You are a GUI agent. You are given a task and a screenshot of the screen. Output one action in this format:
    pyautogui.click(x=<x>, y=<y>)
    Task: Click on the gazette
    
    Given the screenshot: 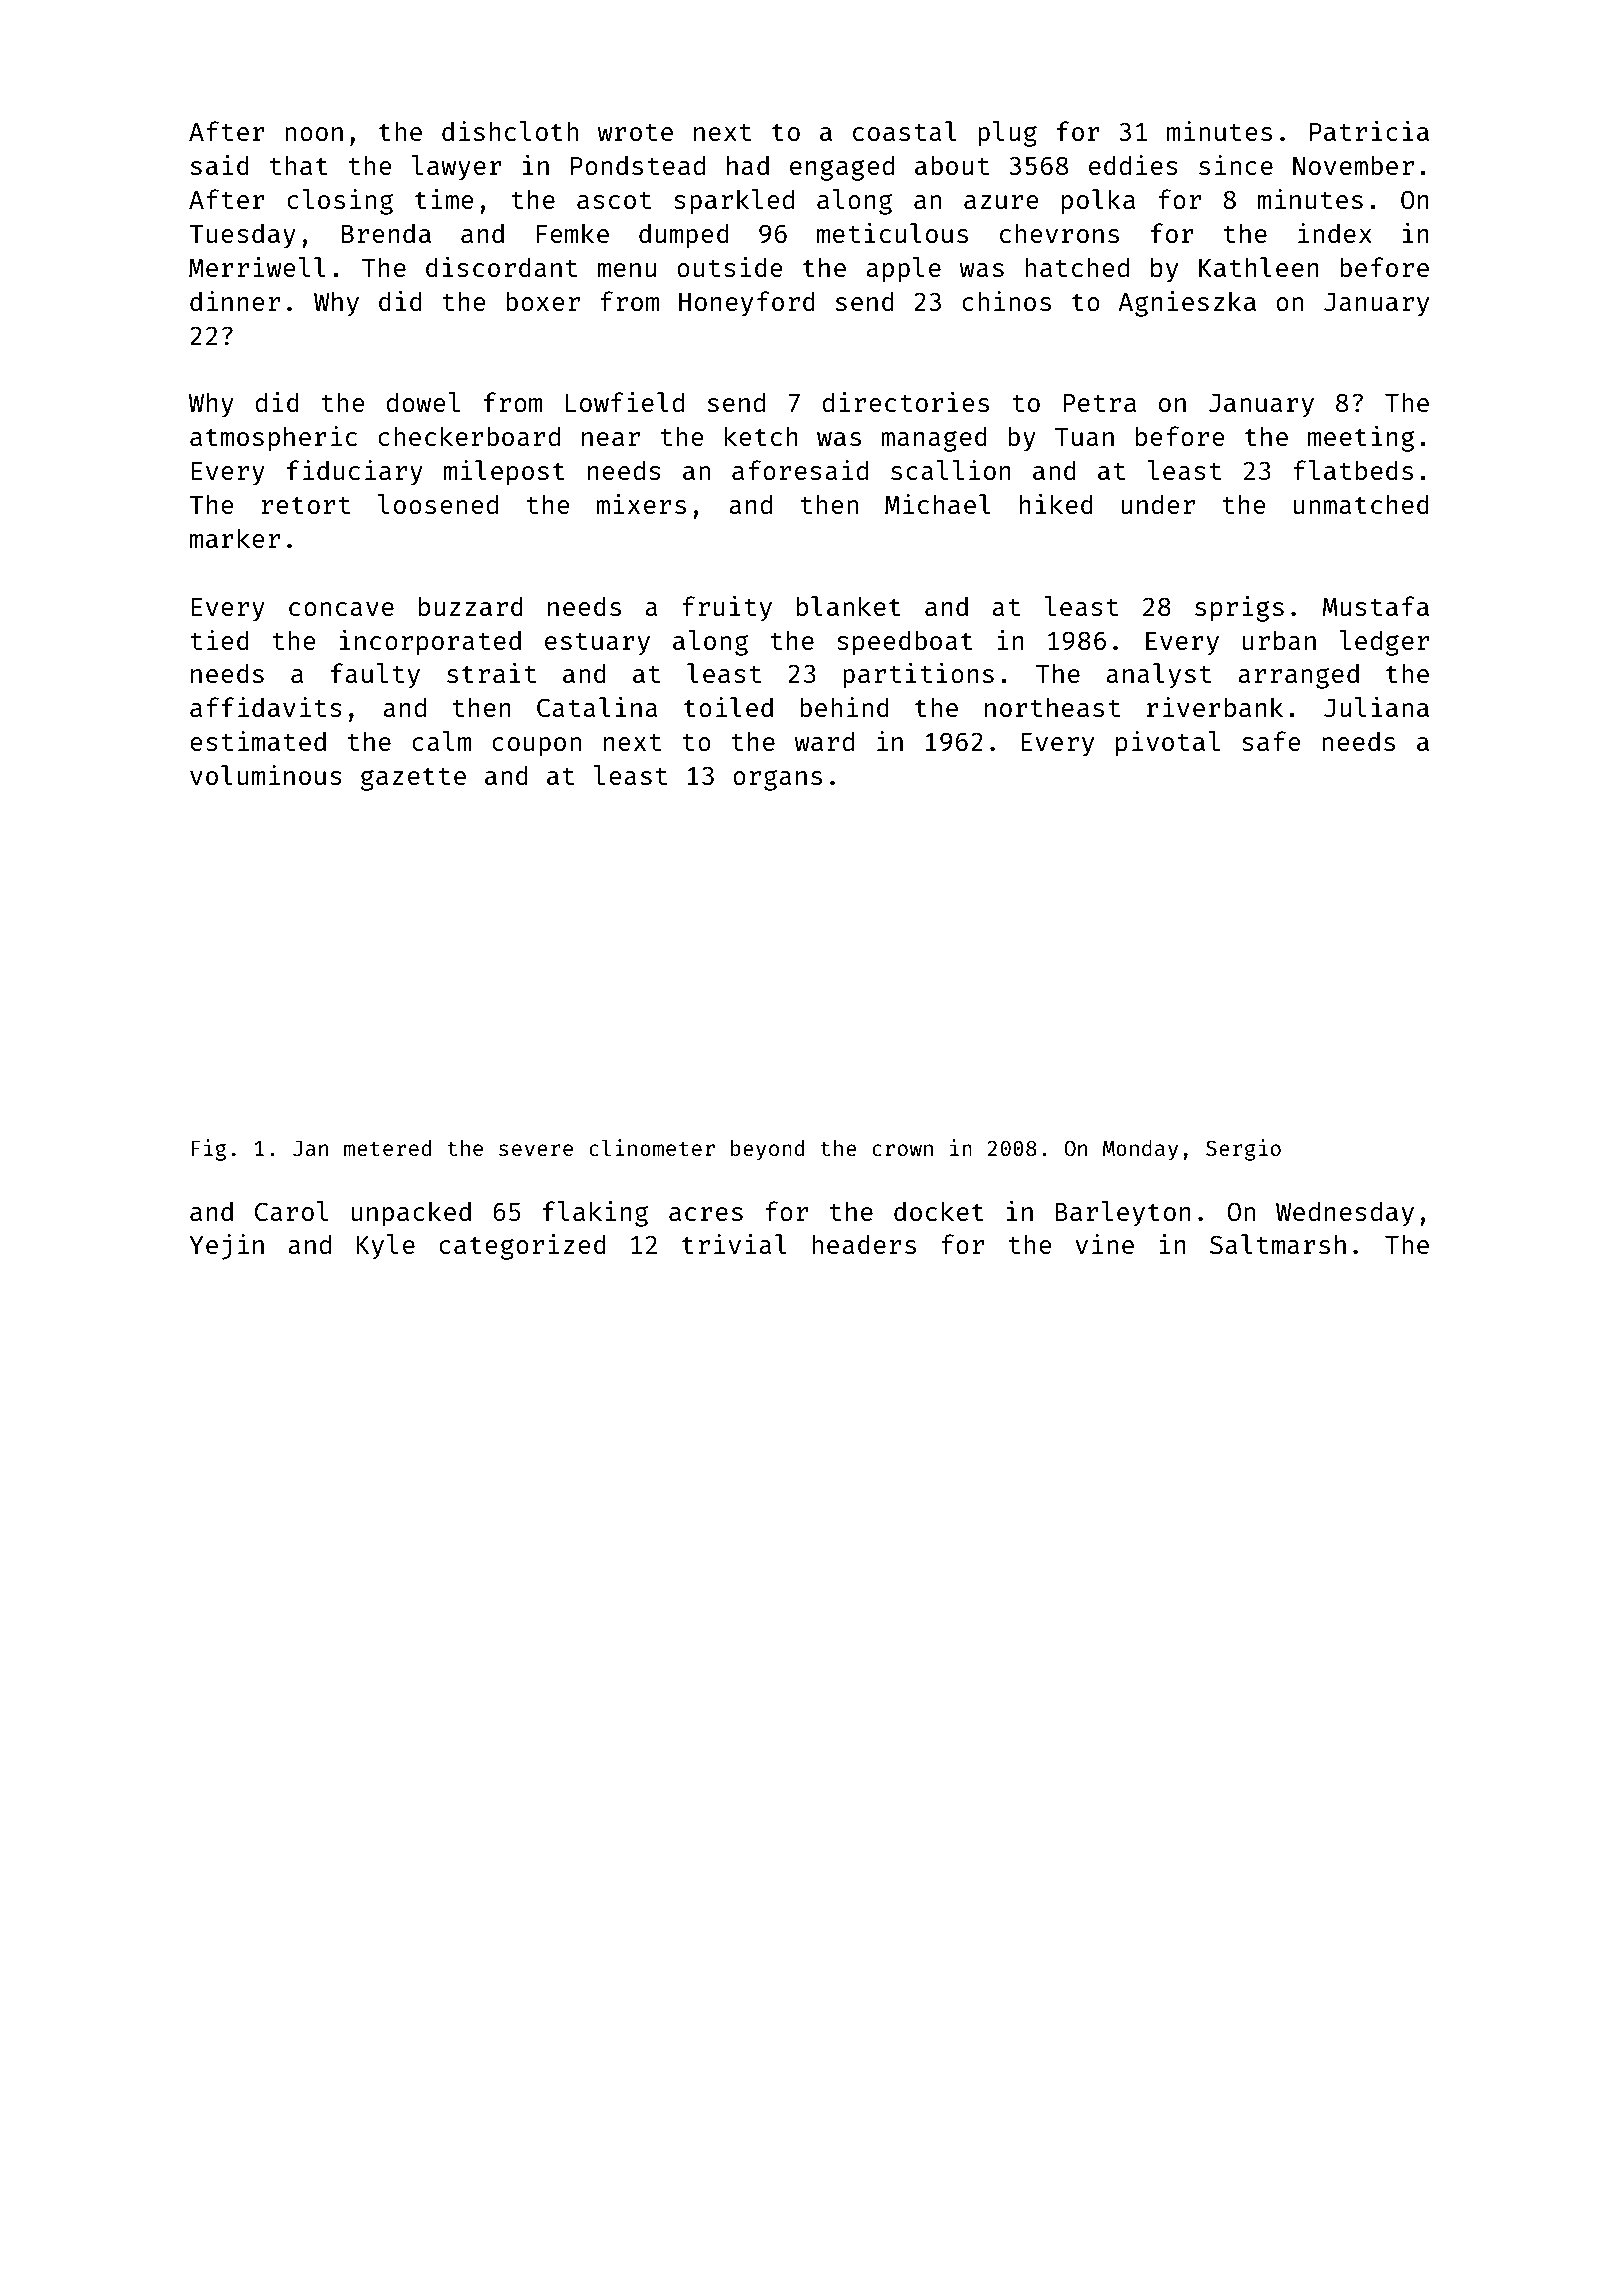 What is the action you would take?
    pyautogui.click(x=413, y=779)
